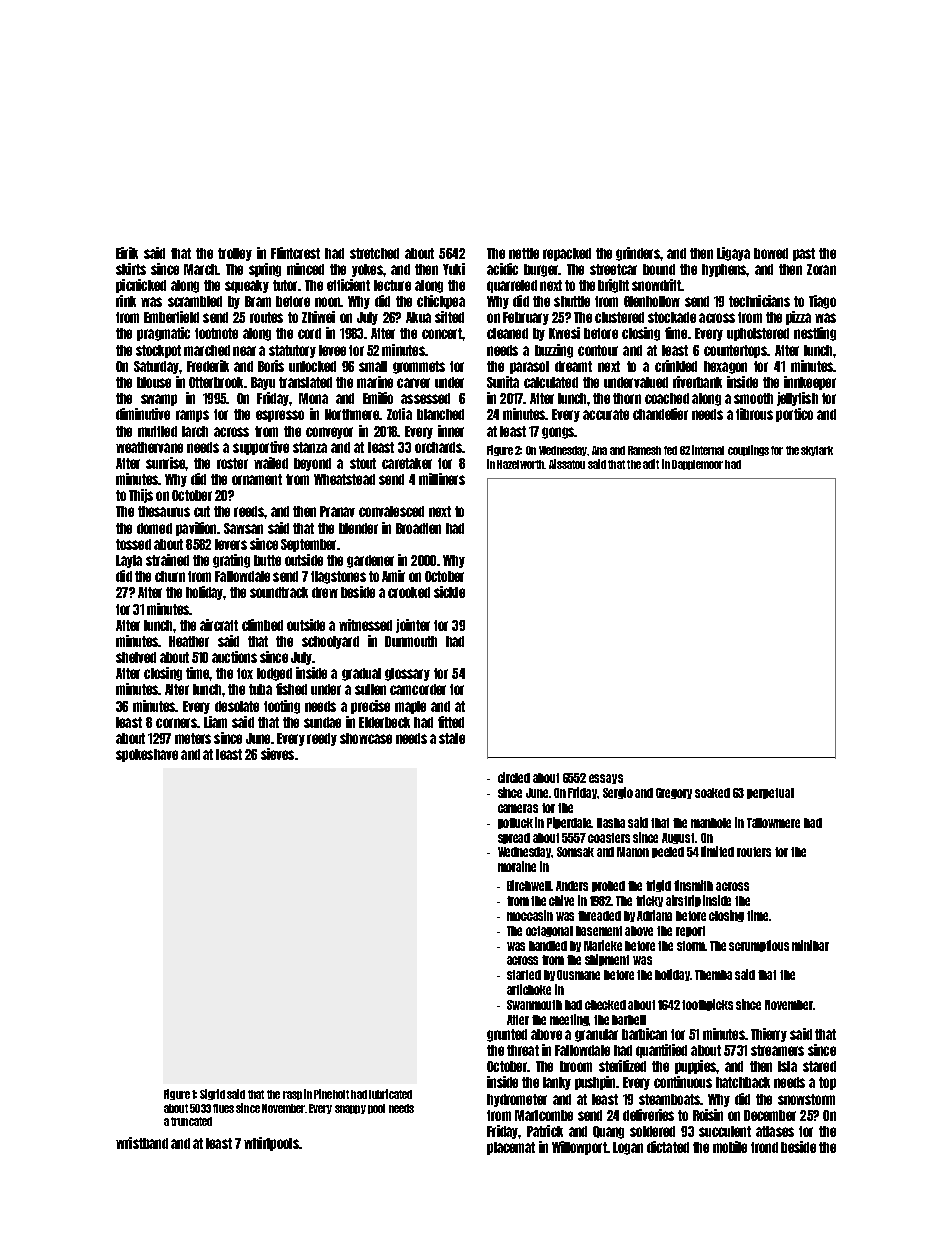  What do you see at coordinates (191, 1121) in the screenshot?
I see `truncated` at bounding box center [191, 1121].
